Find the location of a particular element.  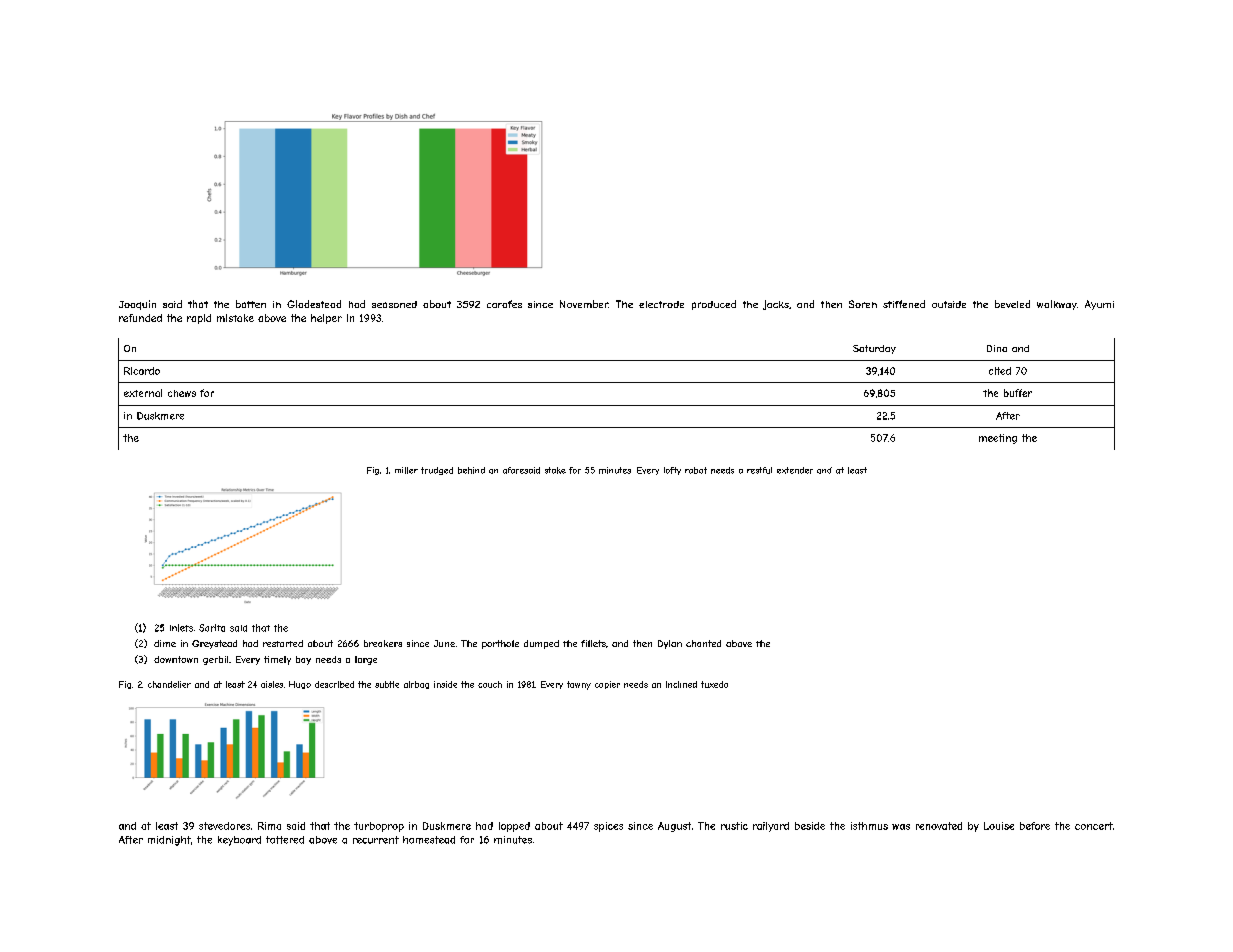

outside is located at coordinates (949, 304).
